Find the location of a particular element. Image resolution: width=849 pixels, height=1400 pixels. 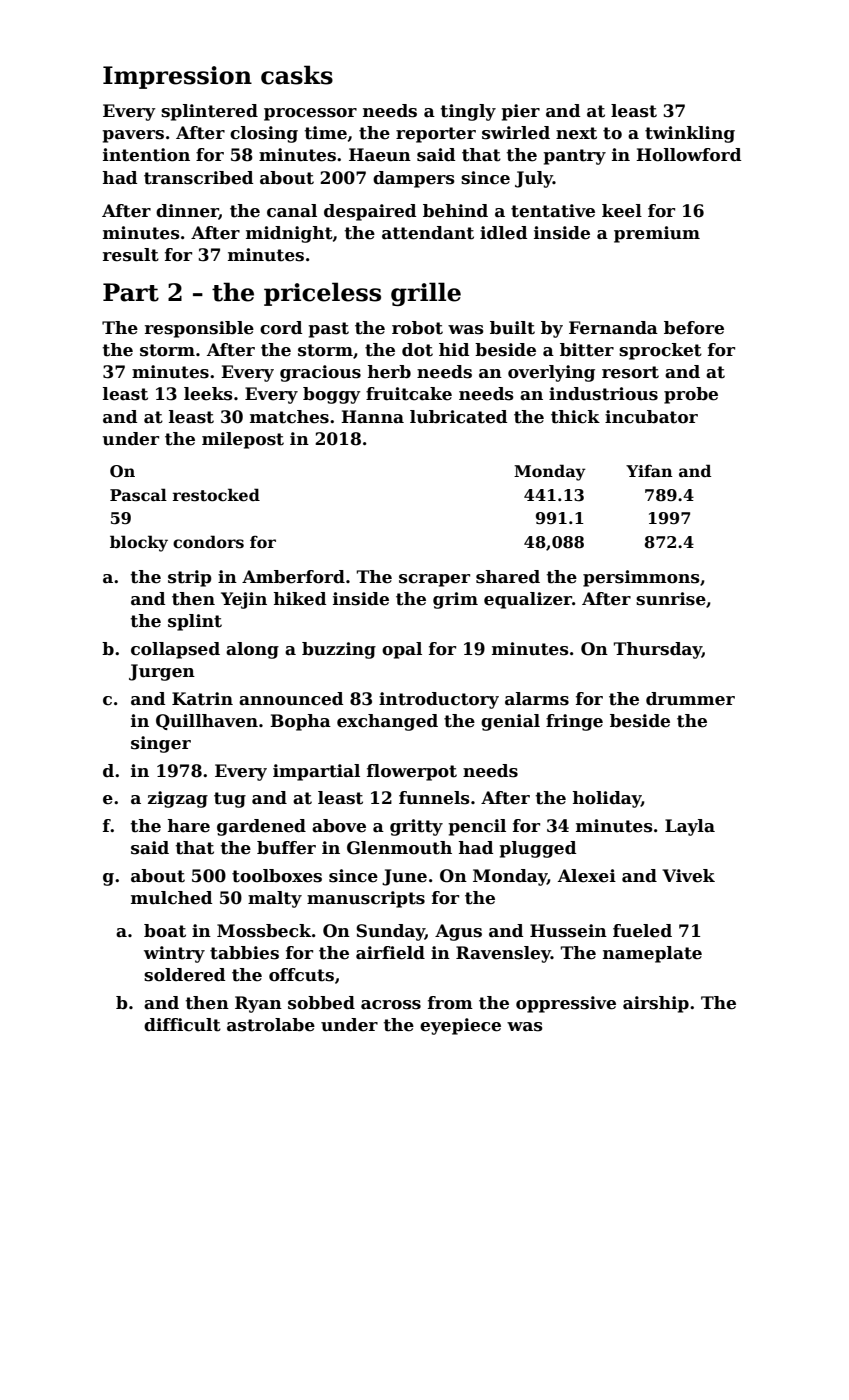

closing is located at coordinates (264, 134).
